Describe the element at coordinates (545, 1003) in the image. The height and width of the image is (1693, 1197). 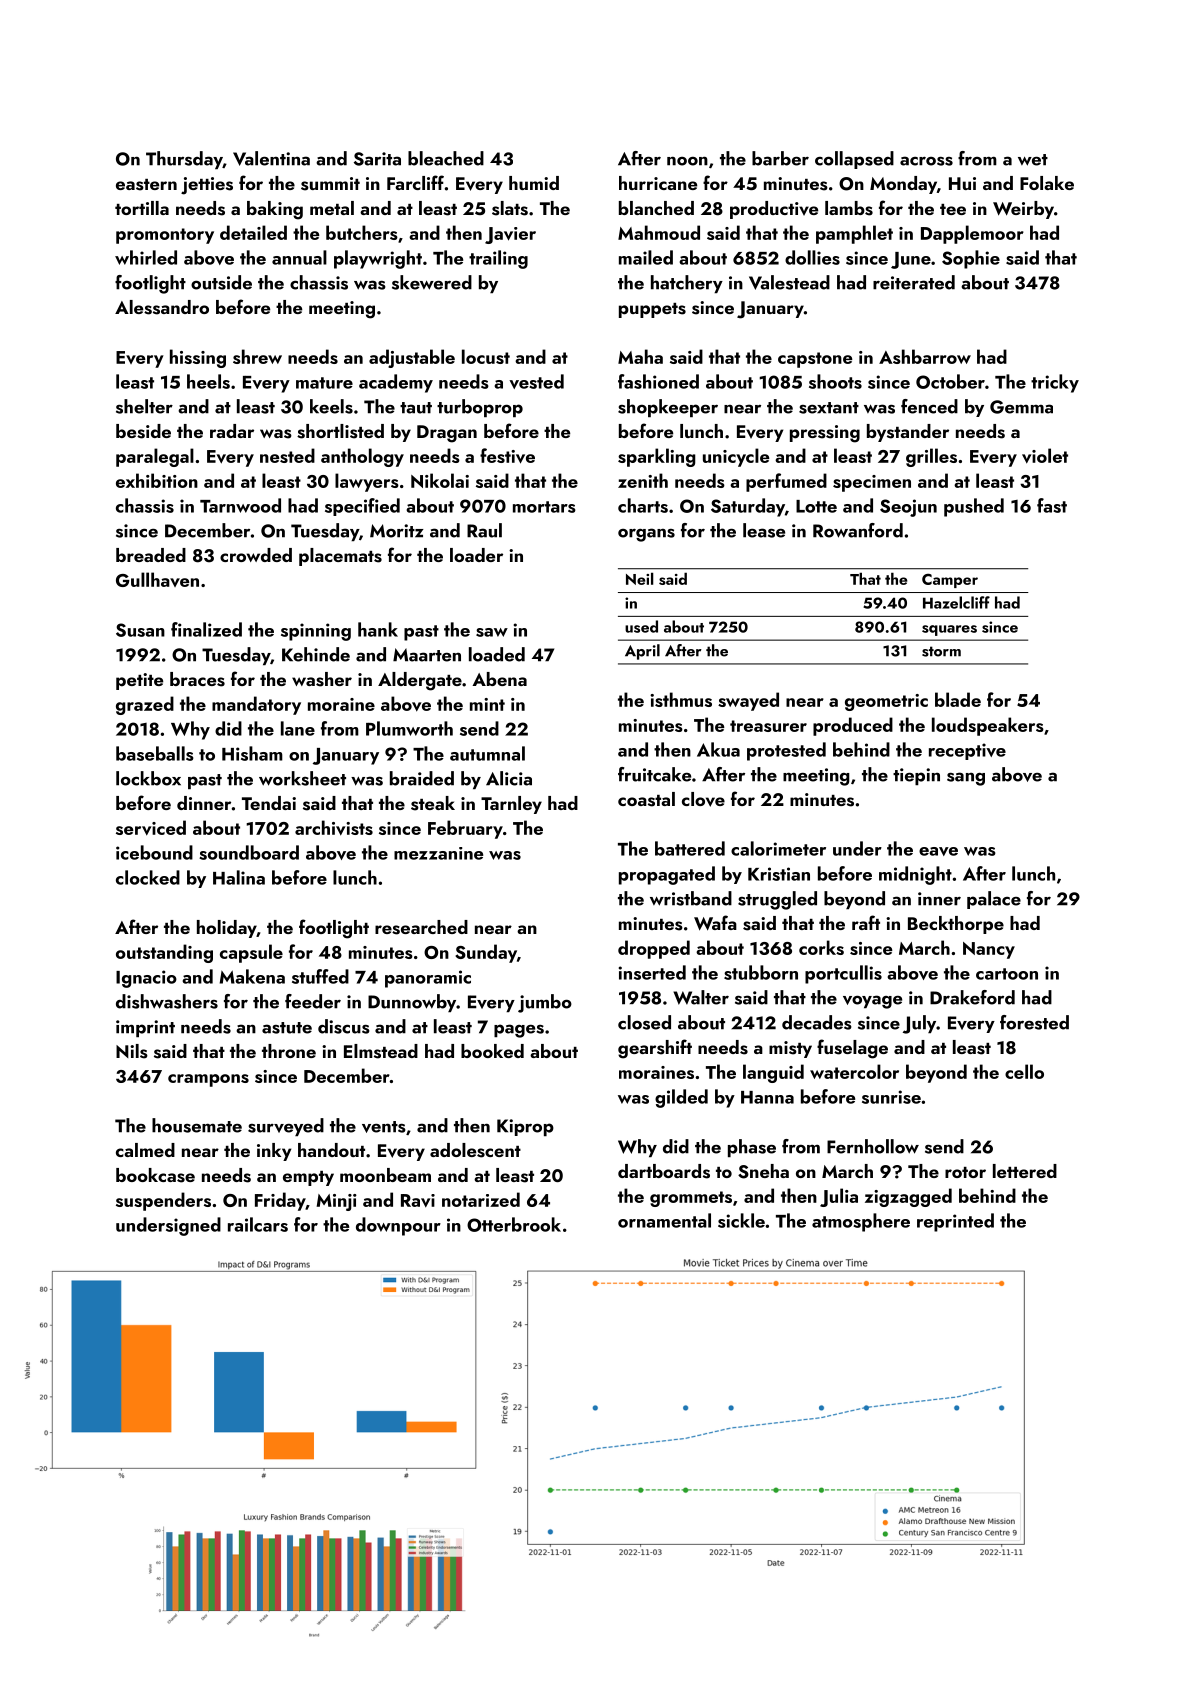
I see `jumbo` at that location.
